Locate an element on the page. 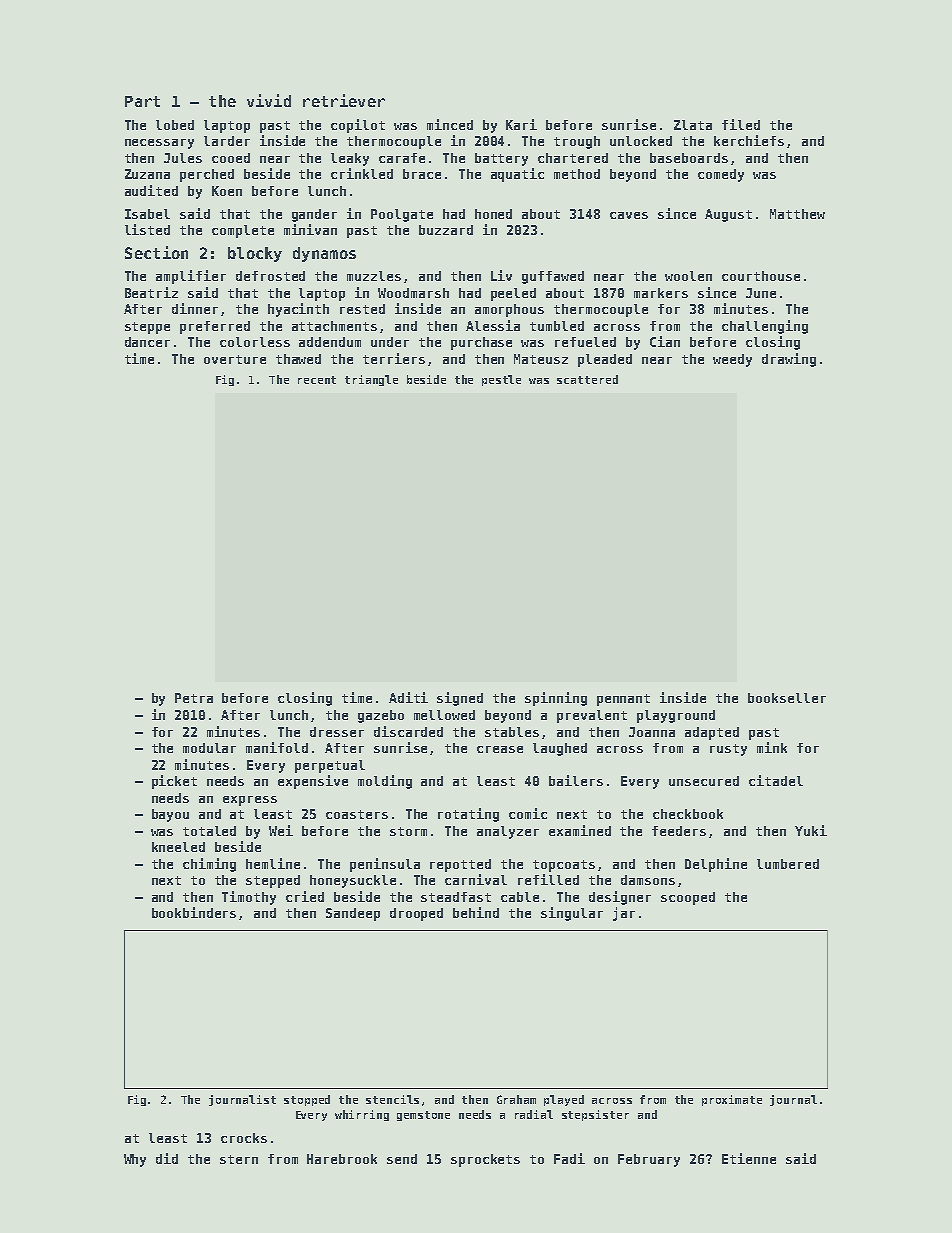  stern is located at coordinates (239, 1159).
